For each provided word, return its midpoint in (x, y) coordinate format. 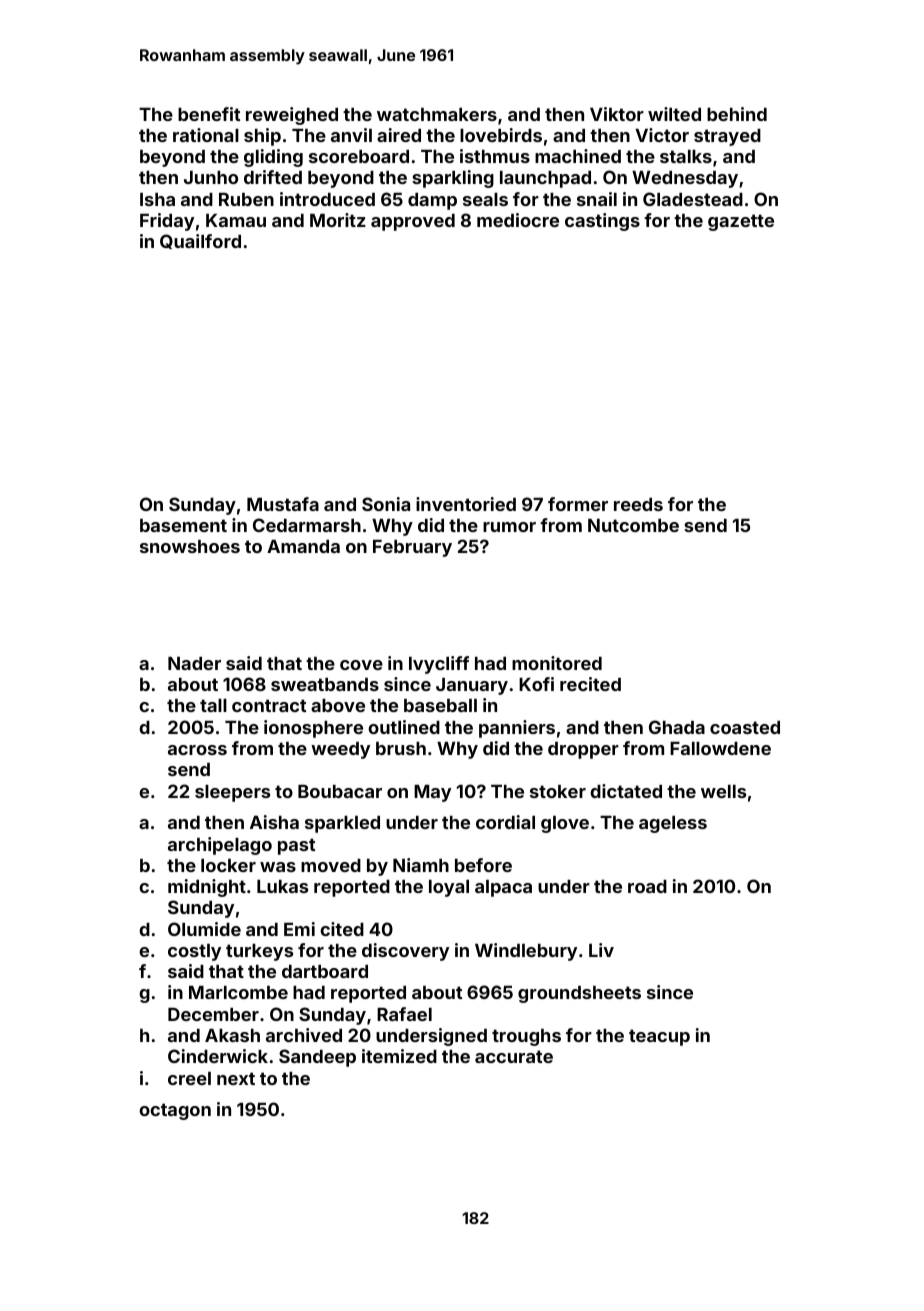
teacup (659, 1037)
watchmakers (437, 114)
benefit (209, 114)
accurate (514, 1056)
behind (737, 114)
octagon (175, 1111)
